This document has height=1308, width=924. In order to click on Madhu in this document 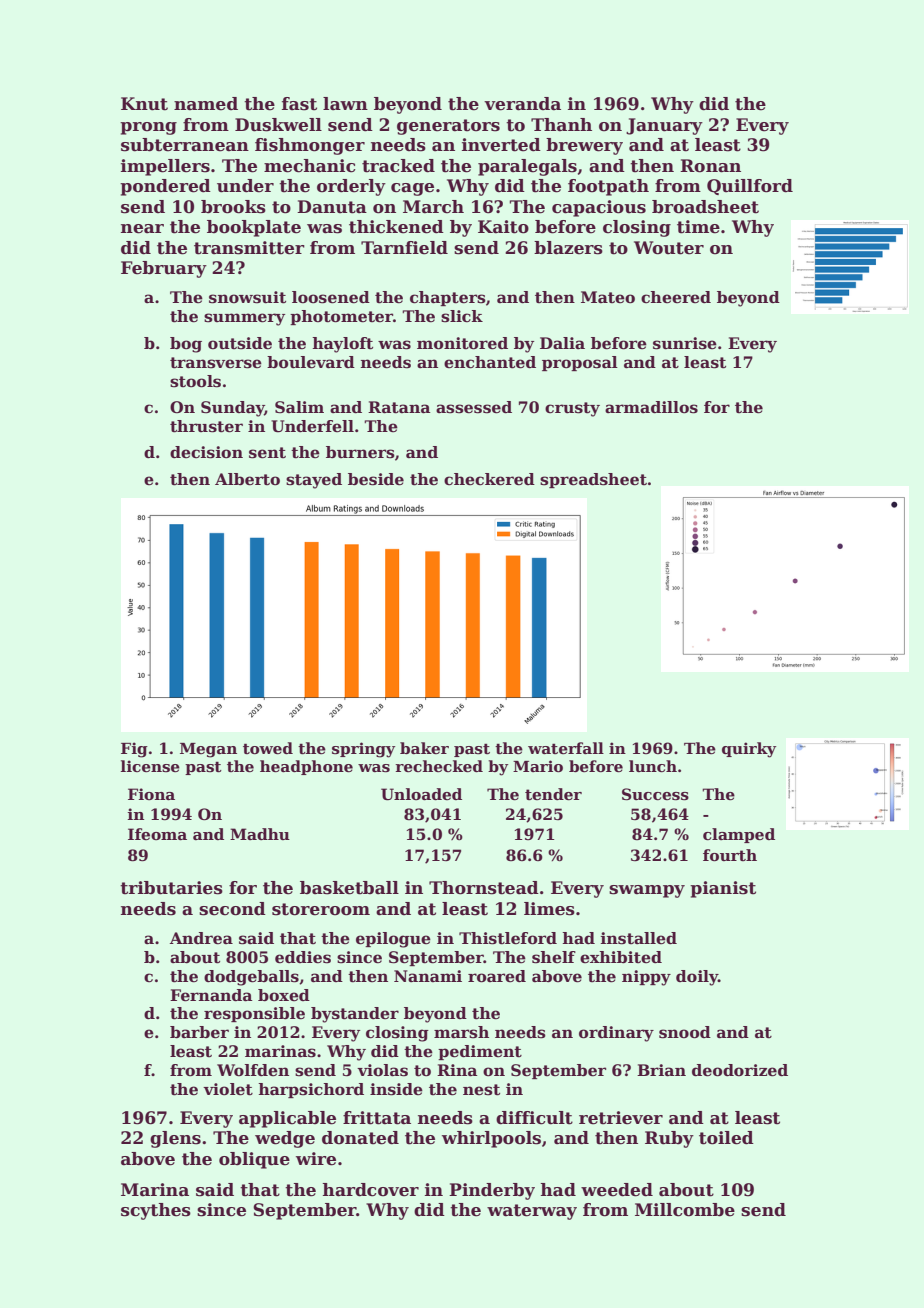, I will do `click(260, 834)`.
